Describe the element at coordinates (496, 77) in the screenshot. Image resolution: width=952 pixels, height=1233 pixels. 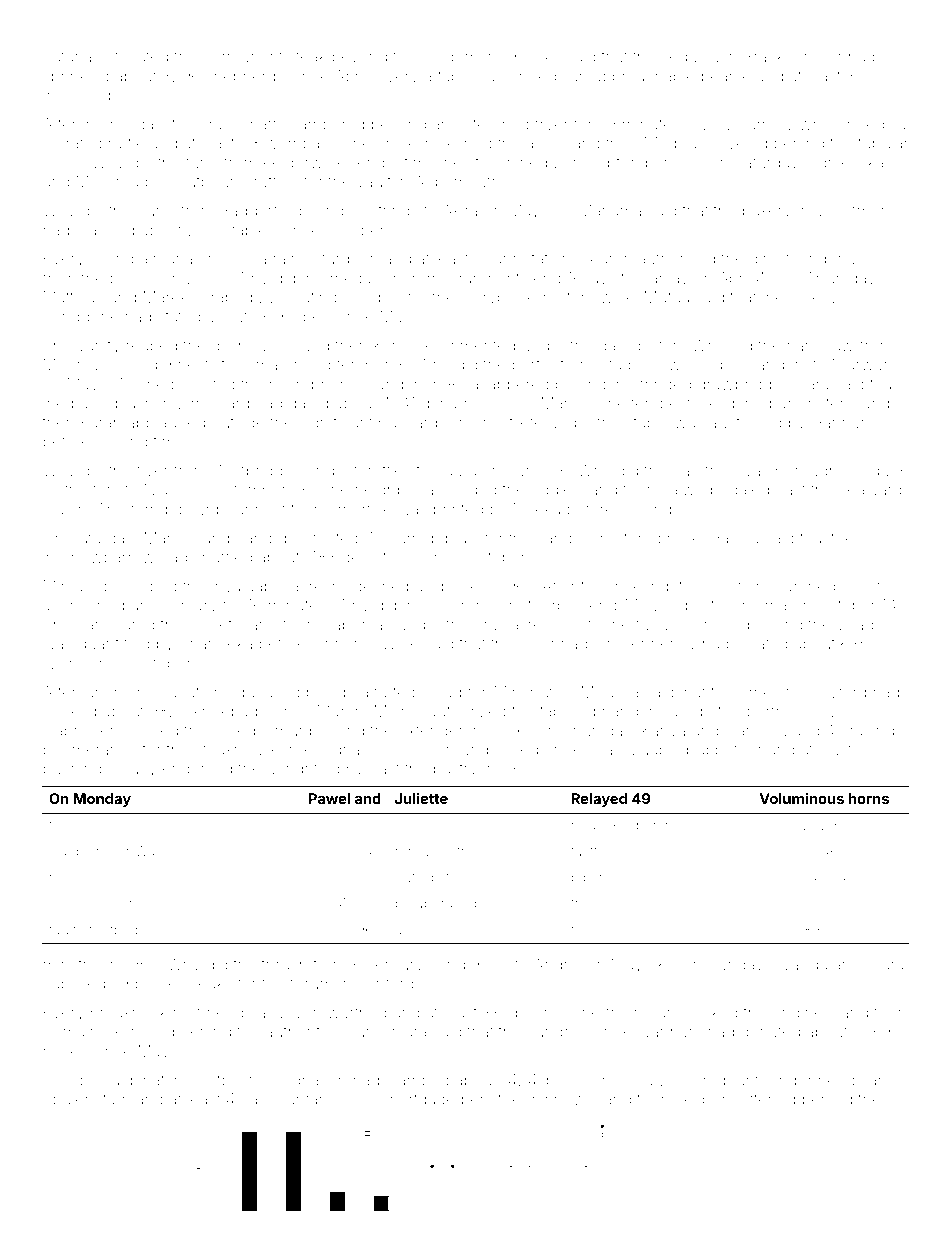
I see `vase` at that location.
